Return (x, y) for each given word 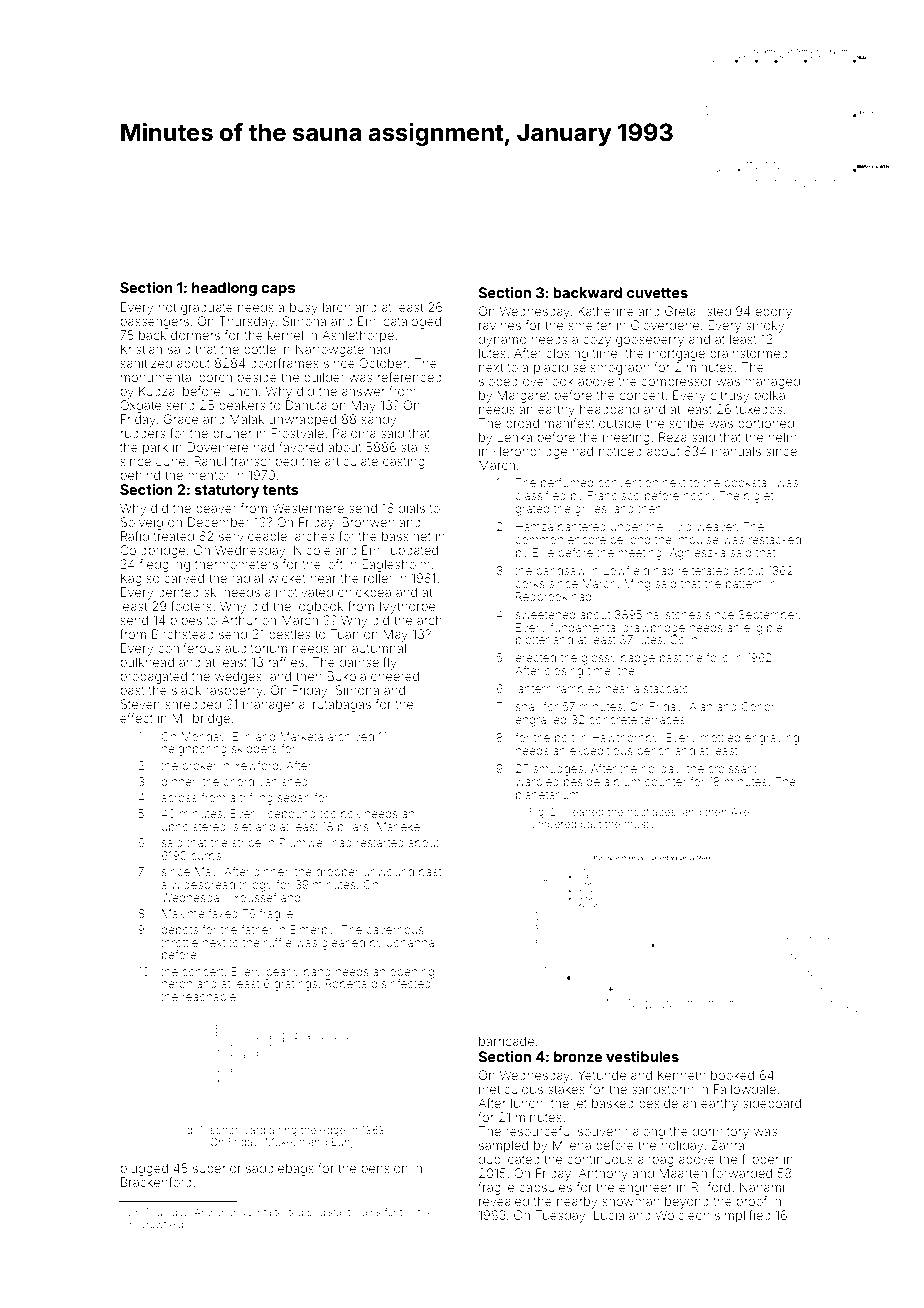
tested (289, 1212)
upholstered (194, 827)
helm (783, 437)
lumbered (552, 824)
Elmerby (312, 931)
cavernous (395, 930)
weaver (716, 527)
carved (184, 578)
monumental (157, 377)
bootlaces (651, 812)
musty (640, 826)
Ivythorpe (407, 607)
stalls (415, 447)
